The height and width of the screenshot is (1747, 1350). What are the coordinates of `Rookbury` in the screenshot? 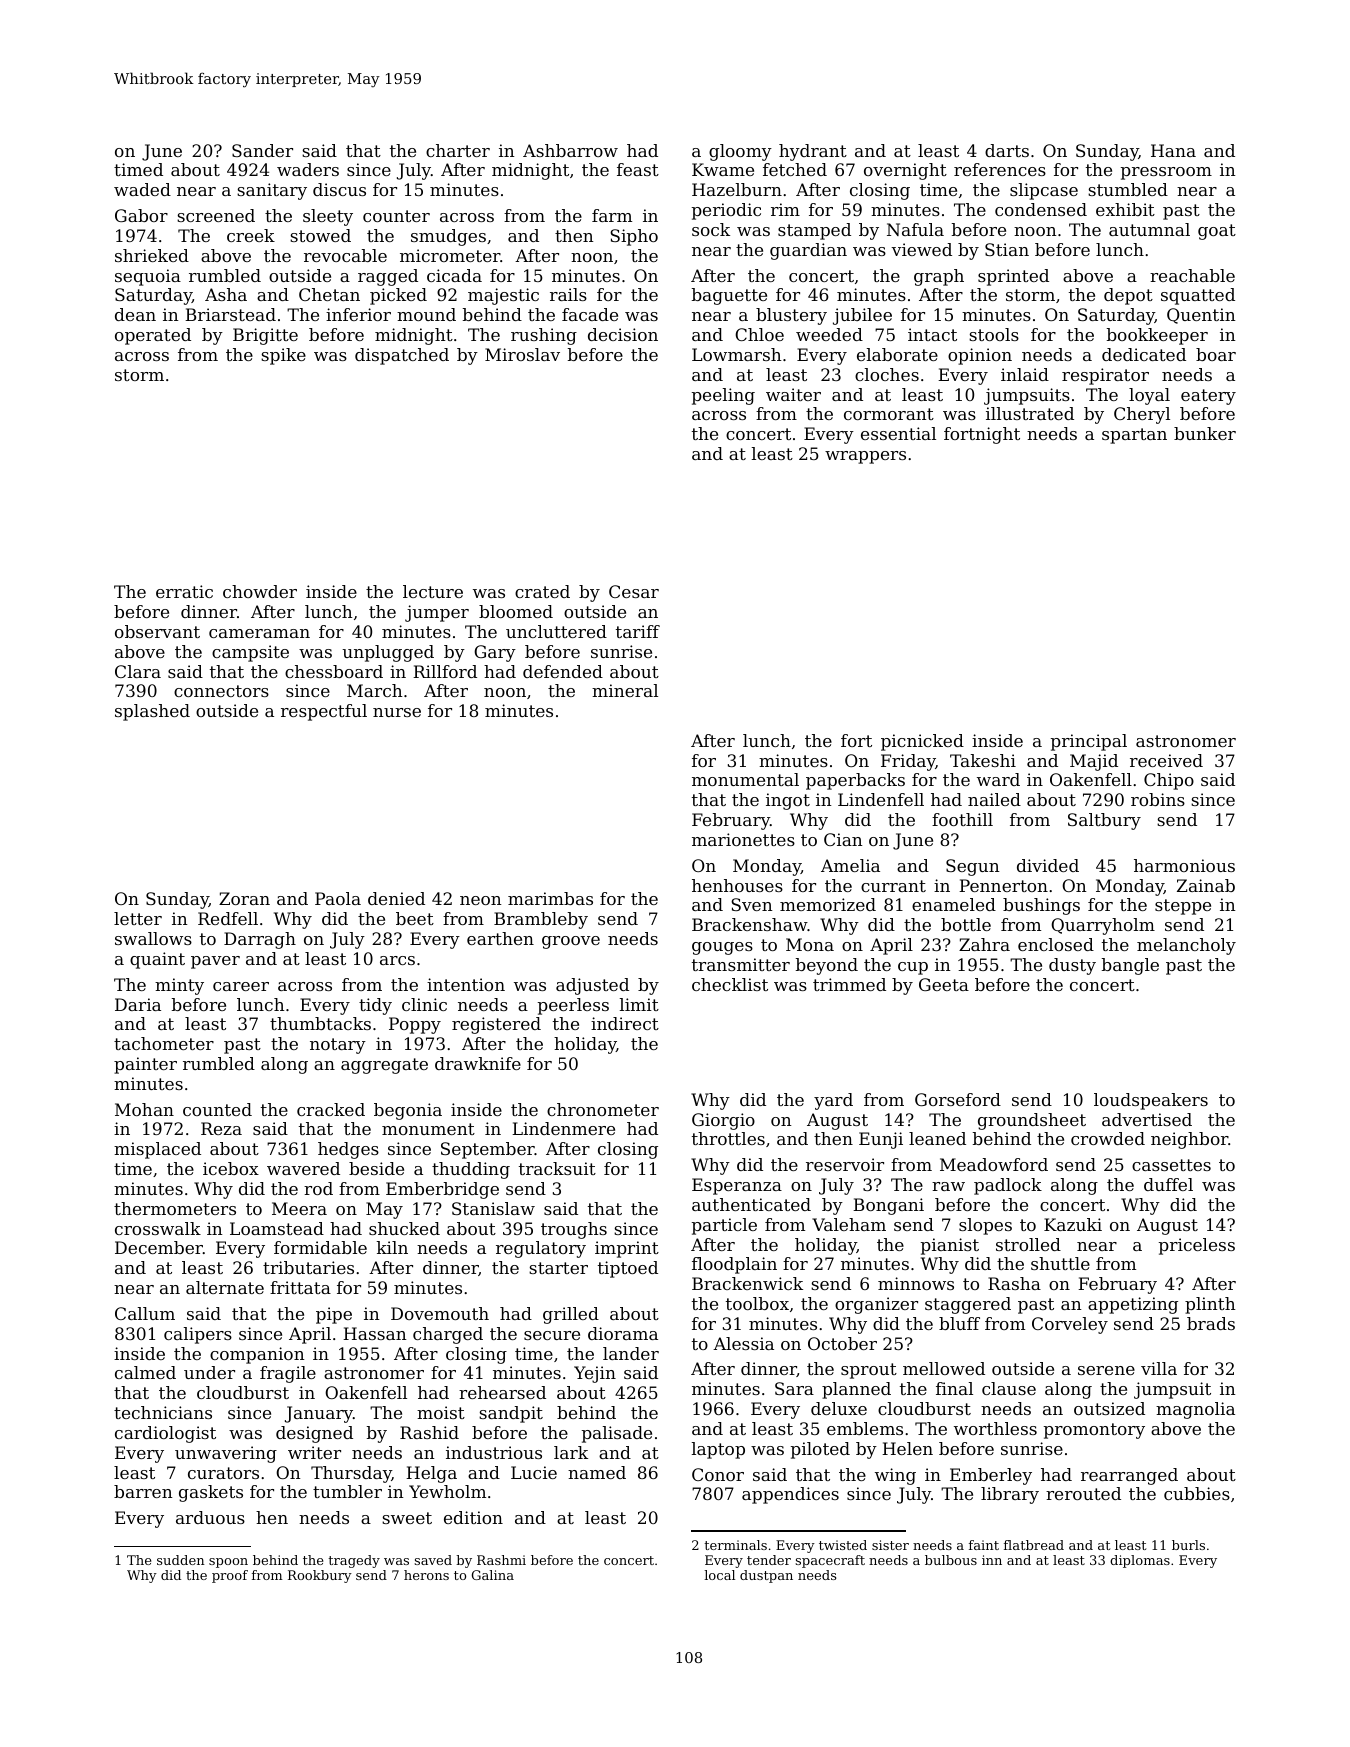 It's located at (320, 1576).
